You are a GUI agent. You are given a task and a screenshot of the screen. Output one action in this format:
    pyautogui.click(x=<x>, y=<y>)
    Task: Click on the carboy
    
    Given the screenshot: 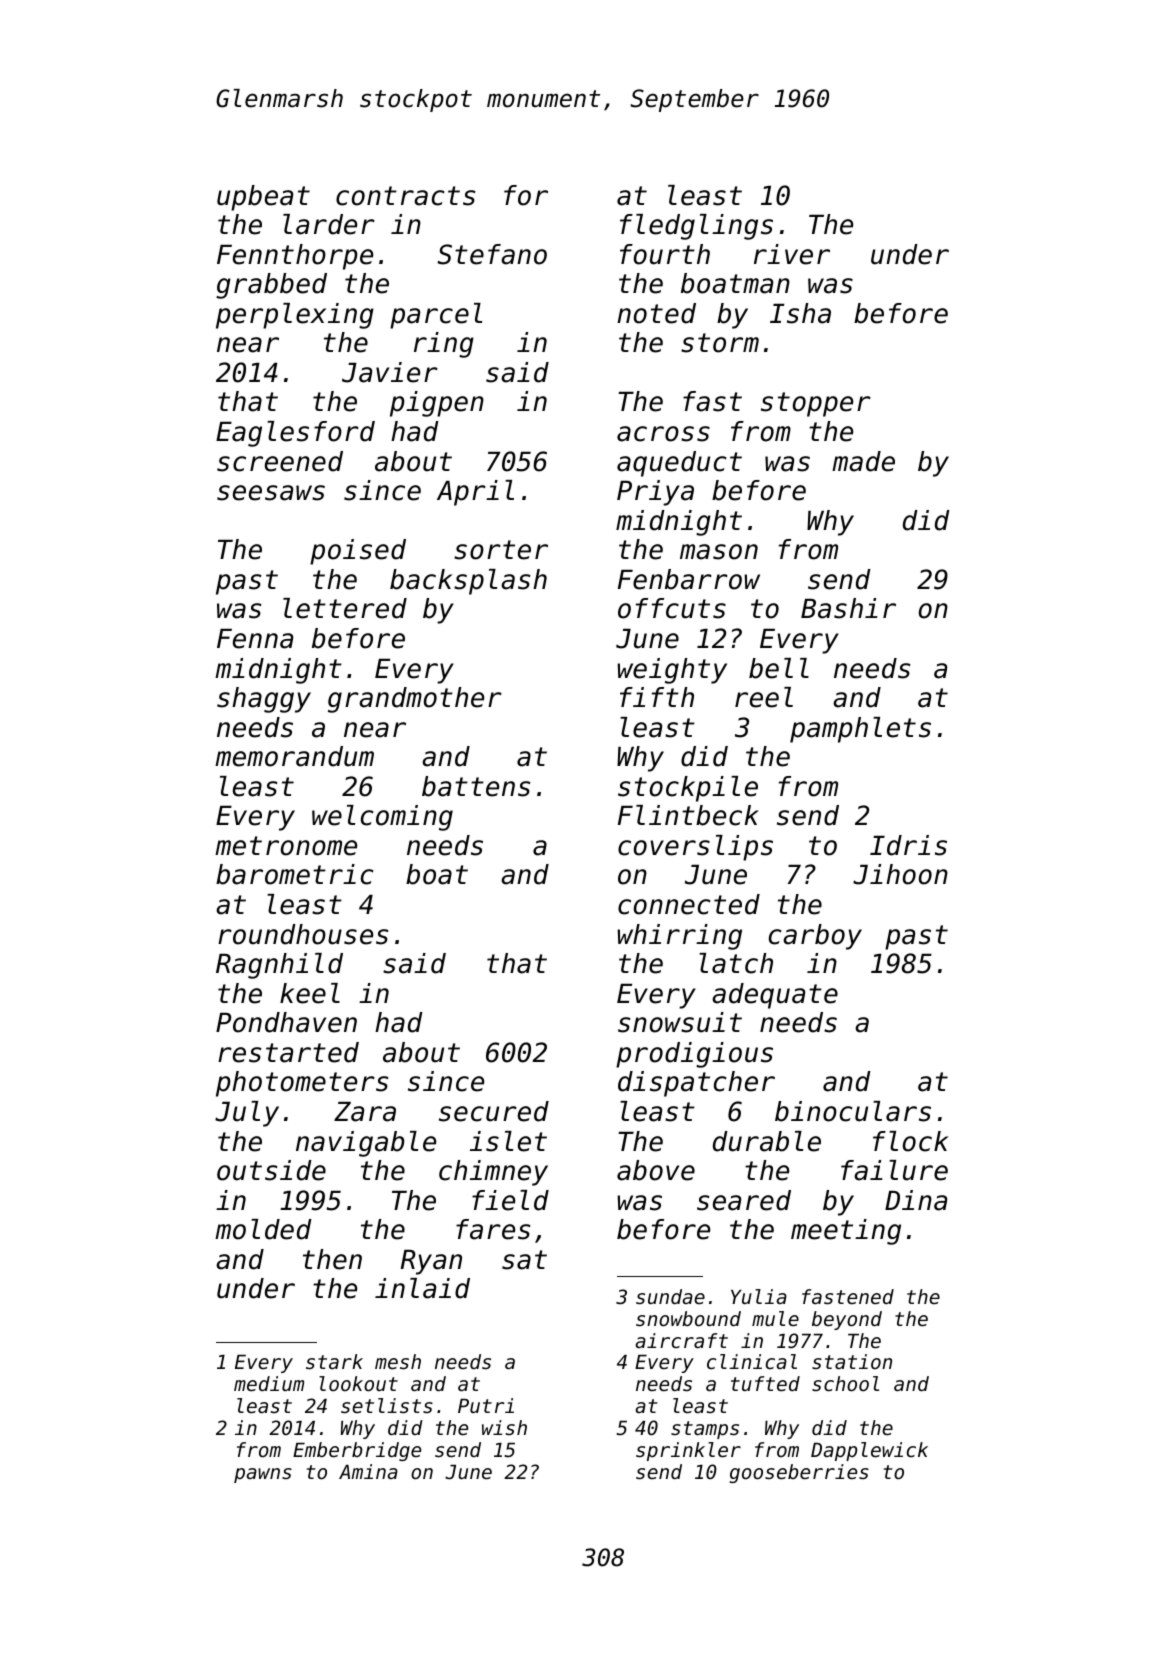 What is the action you would take?
    pyautogui.click(x=815, y=937)
